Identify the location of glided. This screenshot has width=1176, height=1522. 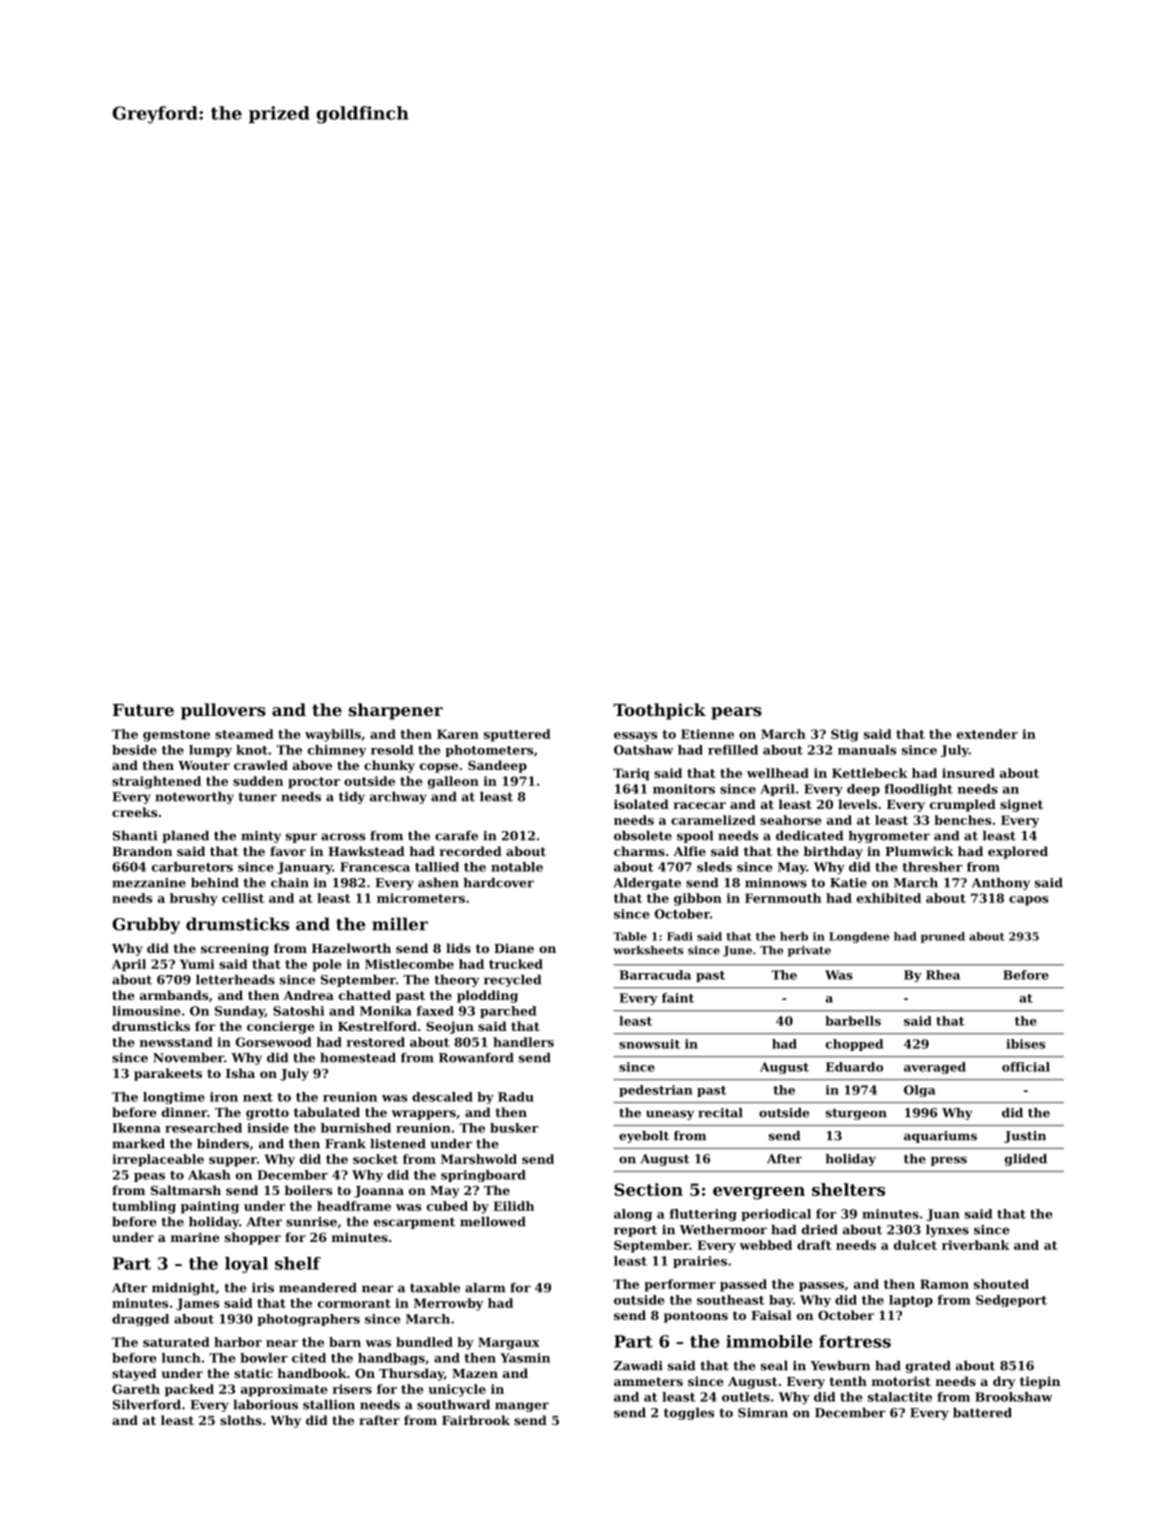
(1026, 1160).
